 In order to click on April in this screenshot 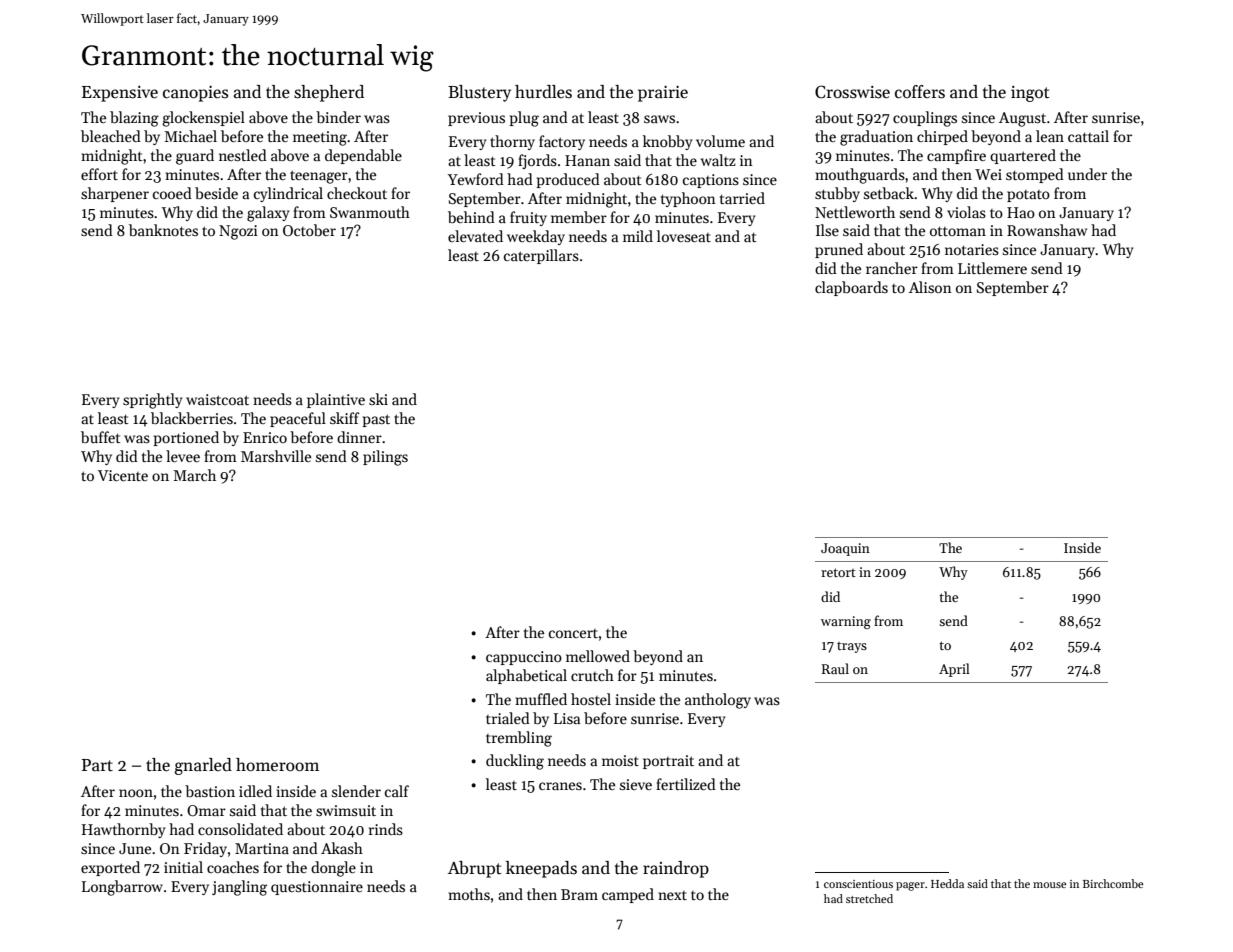, I will do `click(954, 670)`.
